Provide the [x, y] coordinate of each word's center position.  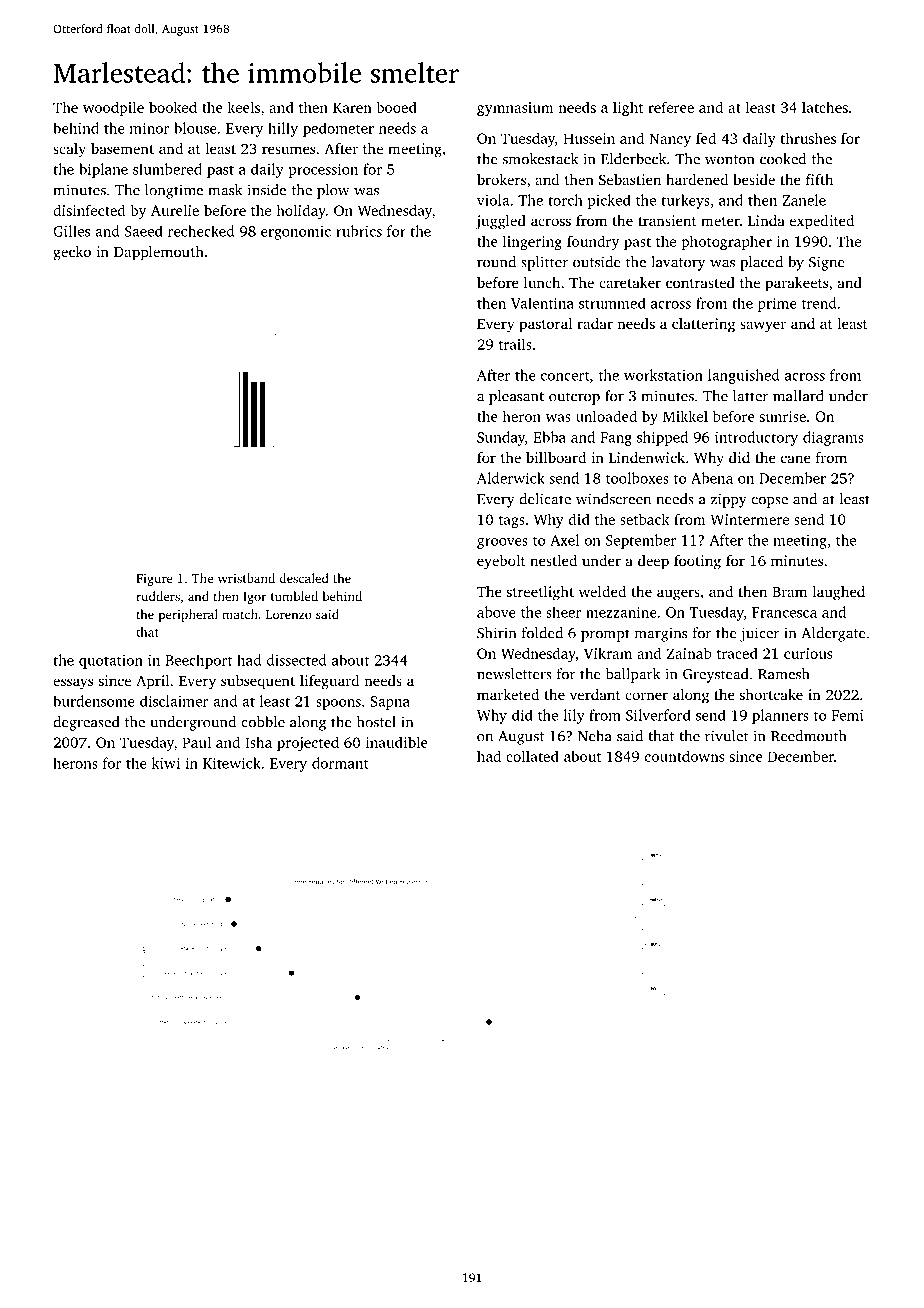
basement [122, 148]
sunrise [783, 416]
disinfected [89, 210]
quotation [111, 662]
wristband [246, 578]
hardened [697, 179]
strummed [612, 303]
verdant [595, 694]
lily [574, 716]
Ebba [549, 437]
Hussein [589, 138]
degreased [86, 723]
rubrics [359, 231]
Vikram [608, 653]
